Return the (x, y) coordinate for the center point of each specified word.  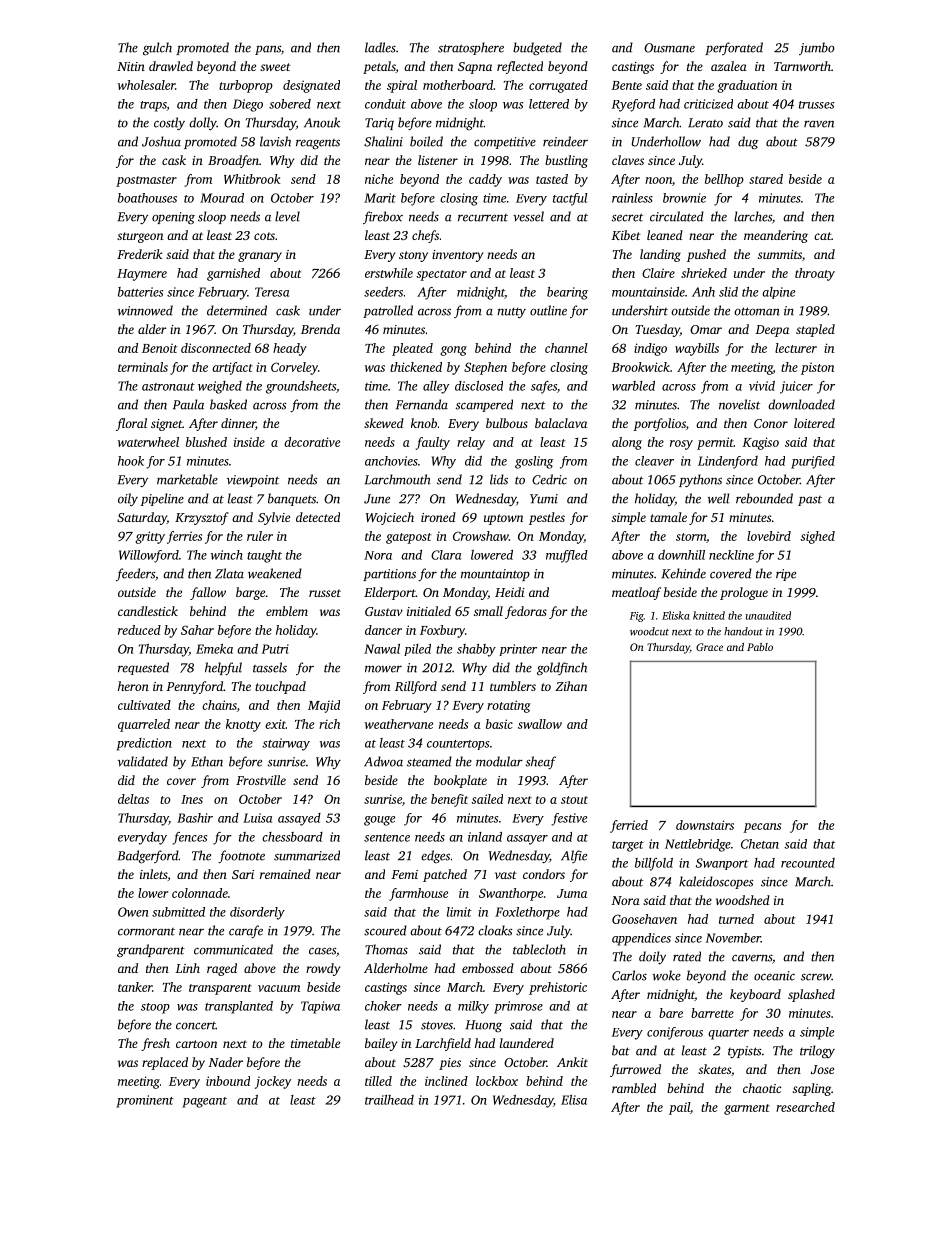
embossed (488, 968)
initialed (429, 611)
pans (268, 50)
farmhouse (418, 894)
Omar (706, 329)
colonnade (200, 893)
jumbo (817, 48)
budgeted (537, 48)
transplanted (239, 1007)
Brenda (320, 329)
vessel (528, 216)
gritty (150, 537)
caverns (752, 958)
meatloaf (636, 593)
